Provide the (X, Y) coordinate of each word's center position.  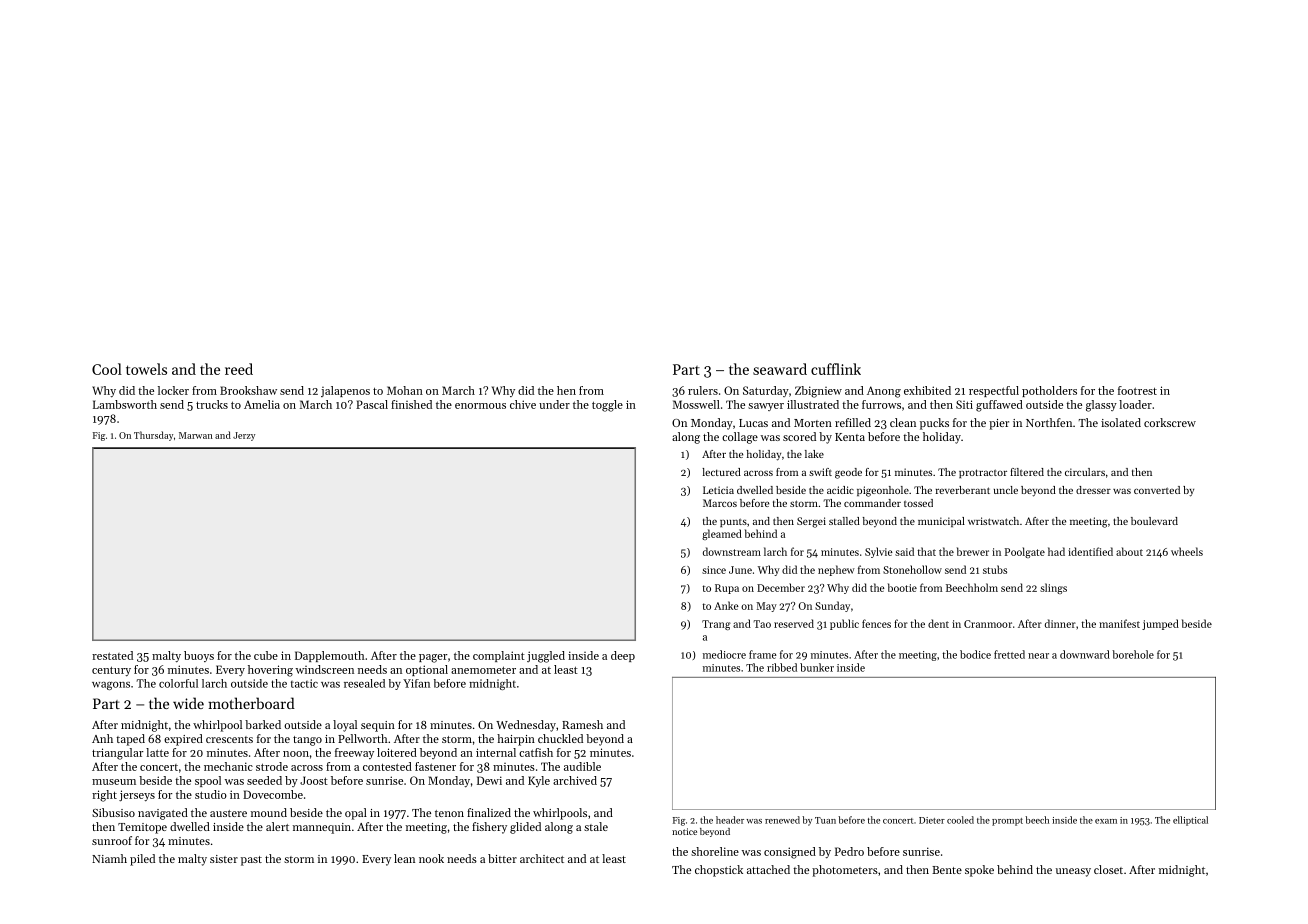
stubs (995, 569)
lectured (721, 472)
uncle (1006, 490)
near (1038, 656)
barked (263, 724)
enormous (480, 406)
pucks (934, 424)
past (251, 861)
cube (266, 655)
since (714, 570)
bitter (502, 858)
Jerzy (244, 436)
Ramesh (582, 724)
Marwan (196, 435)
